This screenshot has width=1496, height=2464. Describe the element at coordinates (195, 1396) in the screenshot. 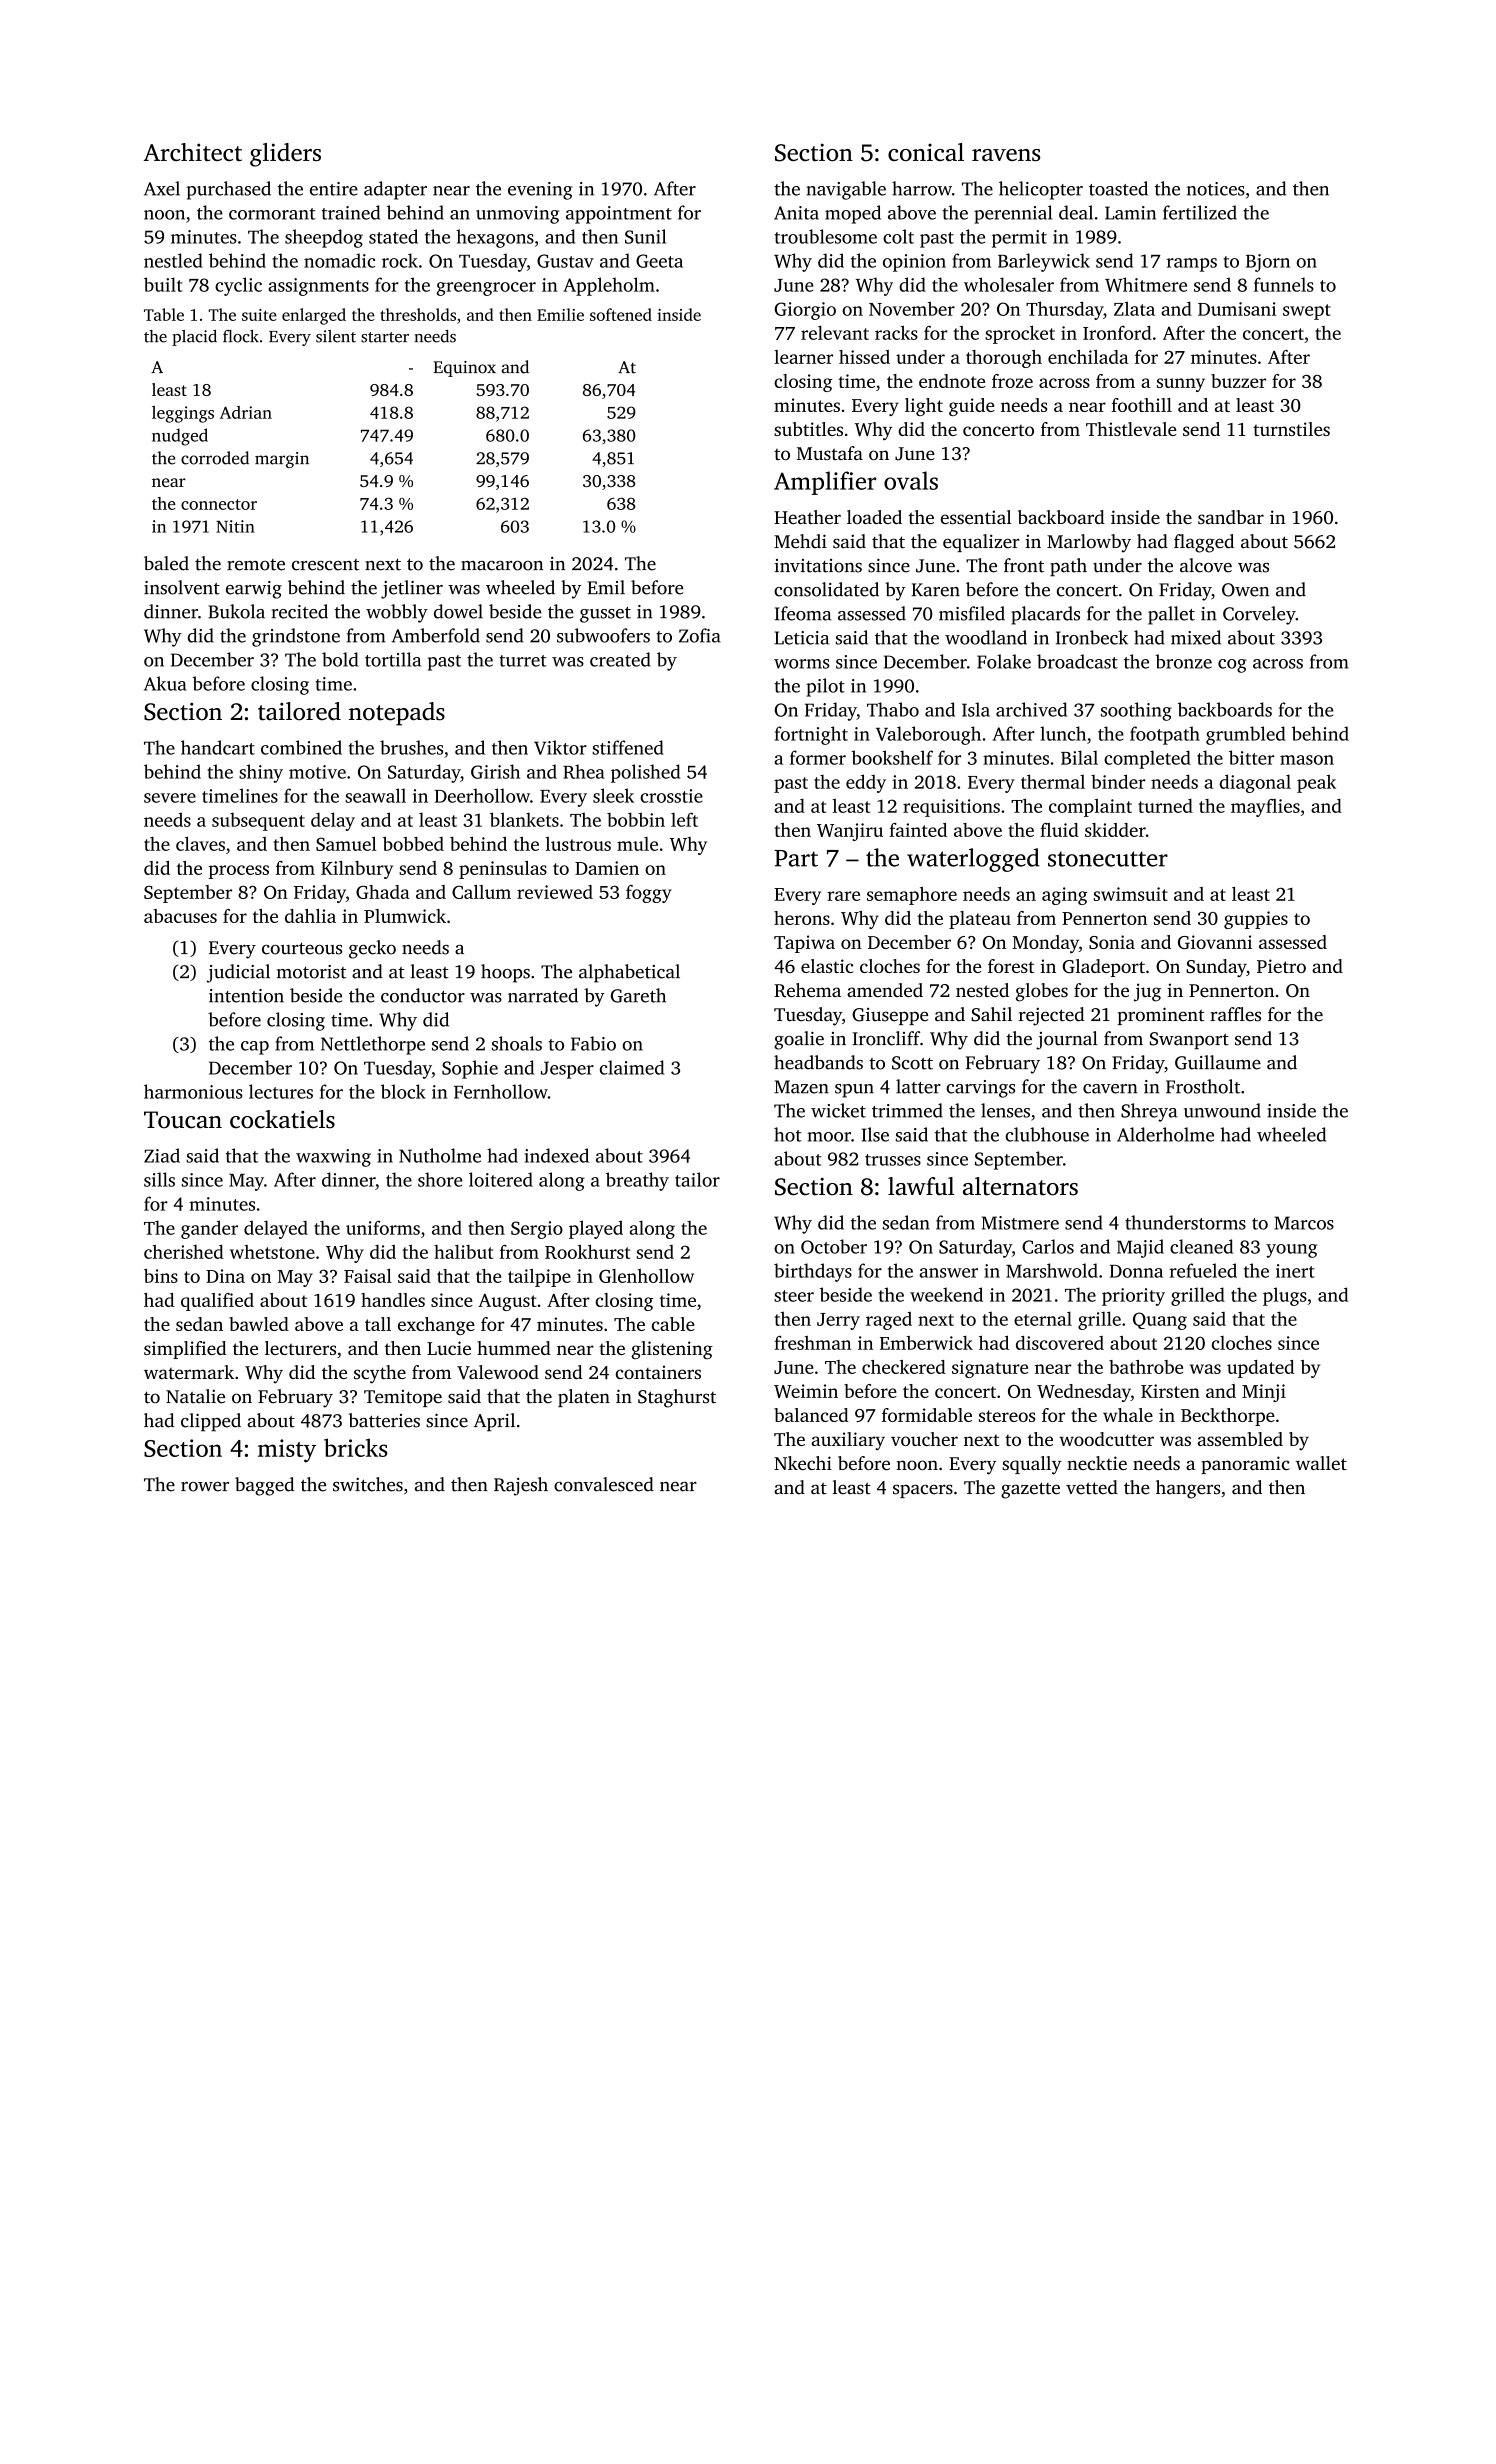

I see `Natalie` at that location.
